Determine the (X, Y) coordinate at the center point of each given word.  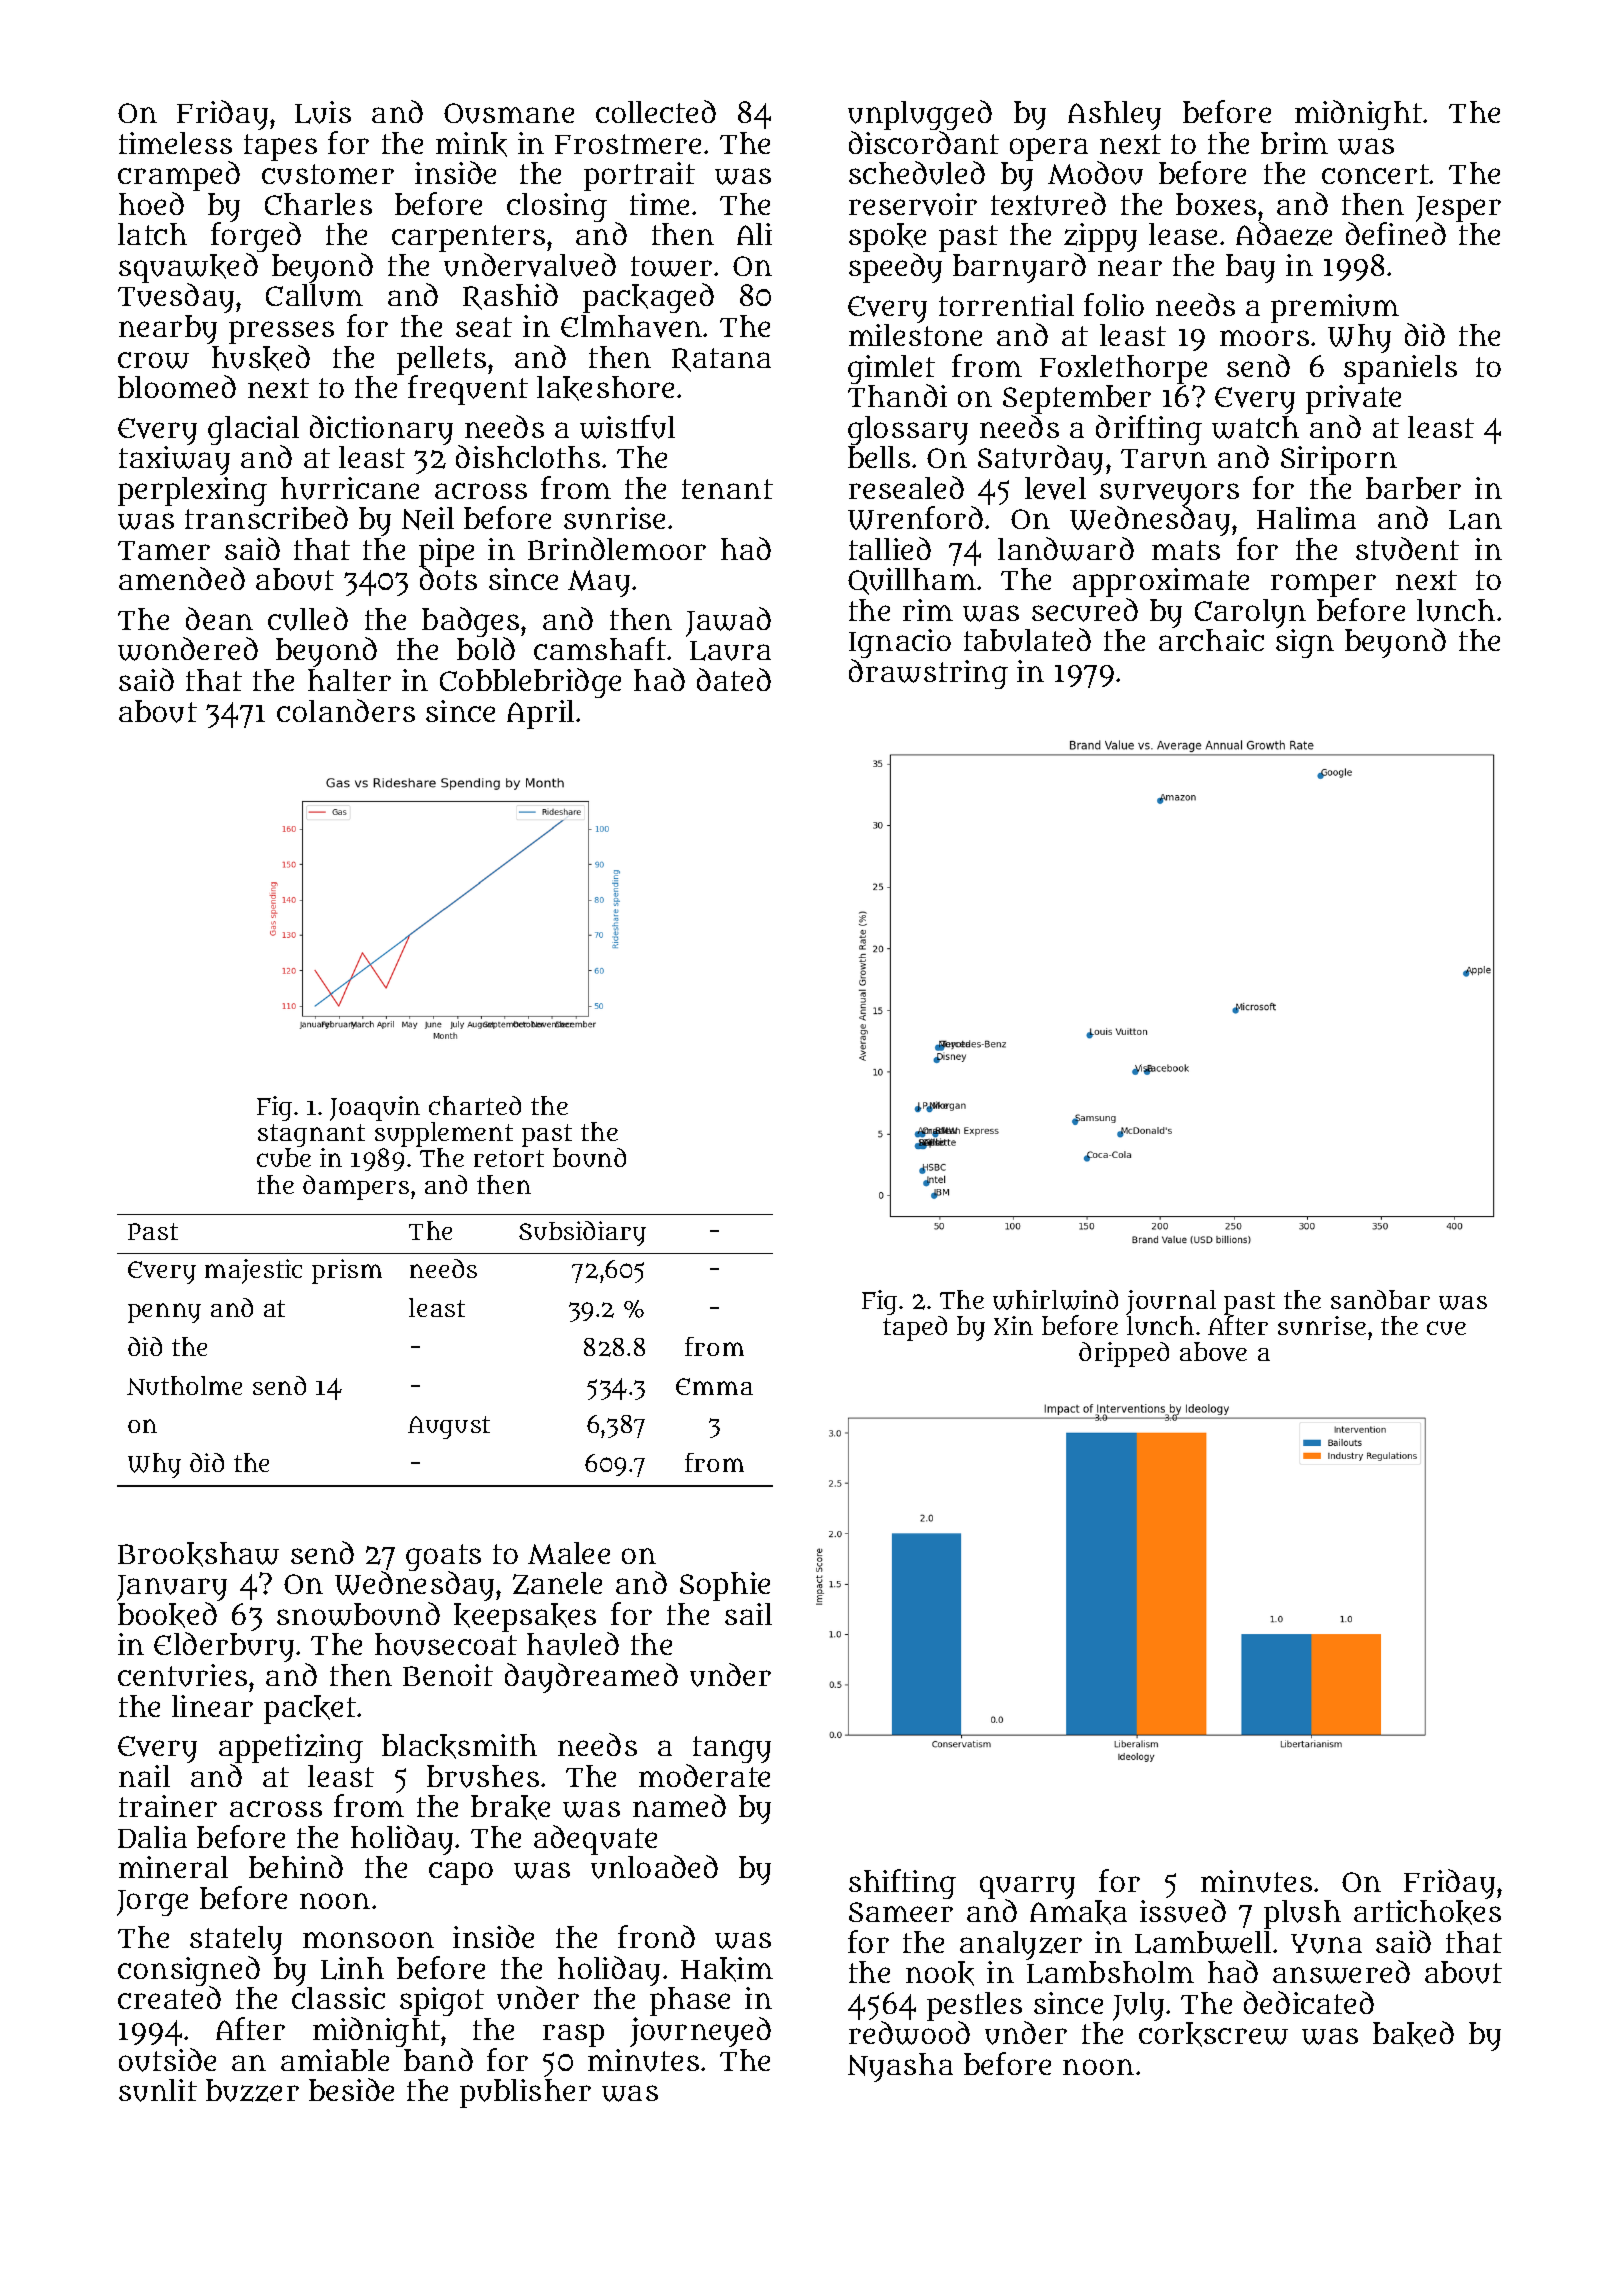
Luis (323, 112)
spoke (887, 237)
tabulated (1027, 640)
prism (347, 1271)
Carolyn (1250, 613)
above (1213, 1351)
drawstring (928, 674)
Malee (569, 1553)
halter (349, 680)
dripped (1124, 1354)
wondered (188, 649)
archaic (1211, 640)
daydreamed (591, 1678)
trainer (168, 1806)
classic (338, 1998)
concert (1375, 174)
